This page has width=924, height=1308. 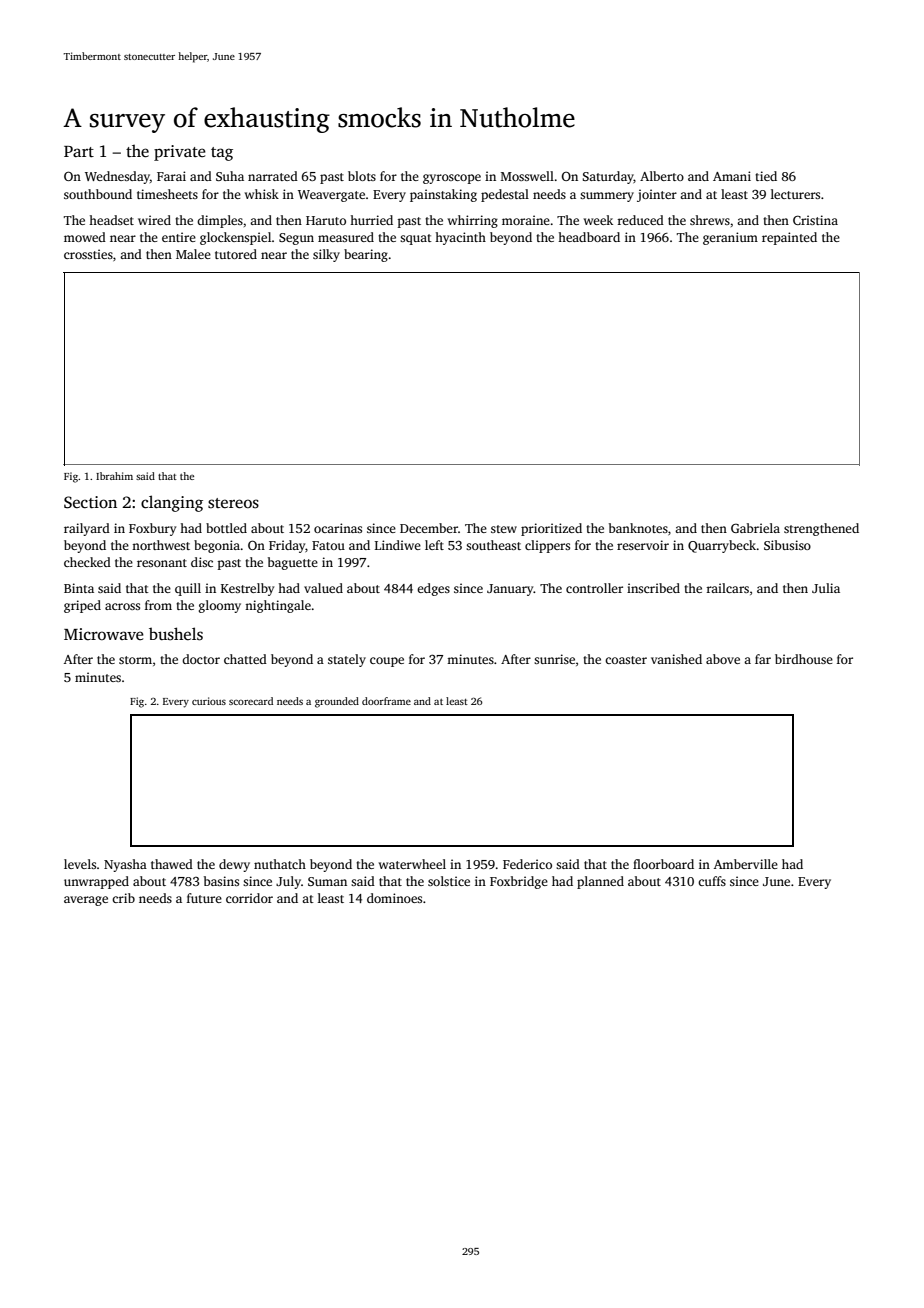 What do you see at coordinates (795, 194) in the page?
I see `lecturers` at bounding box center [795, 194].
